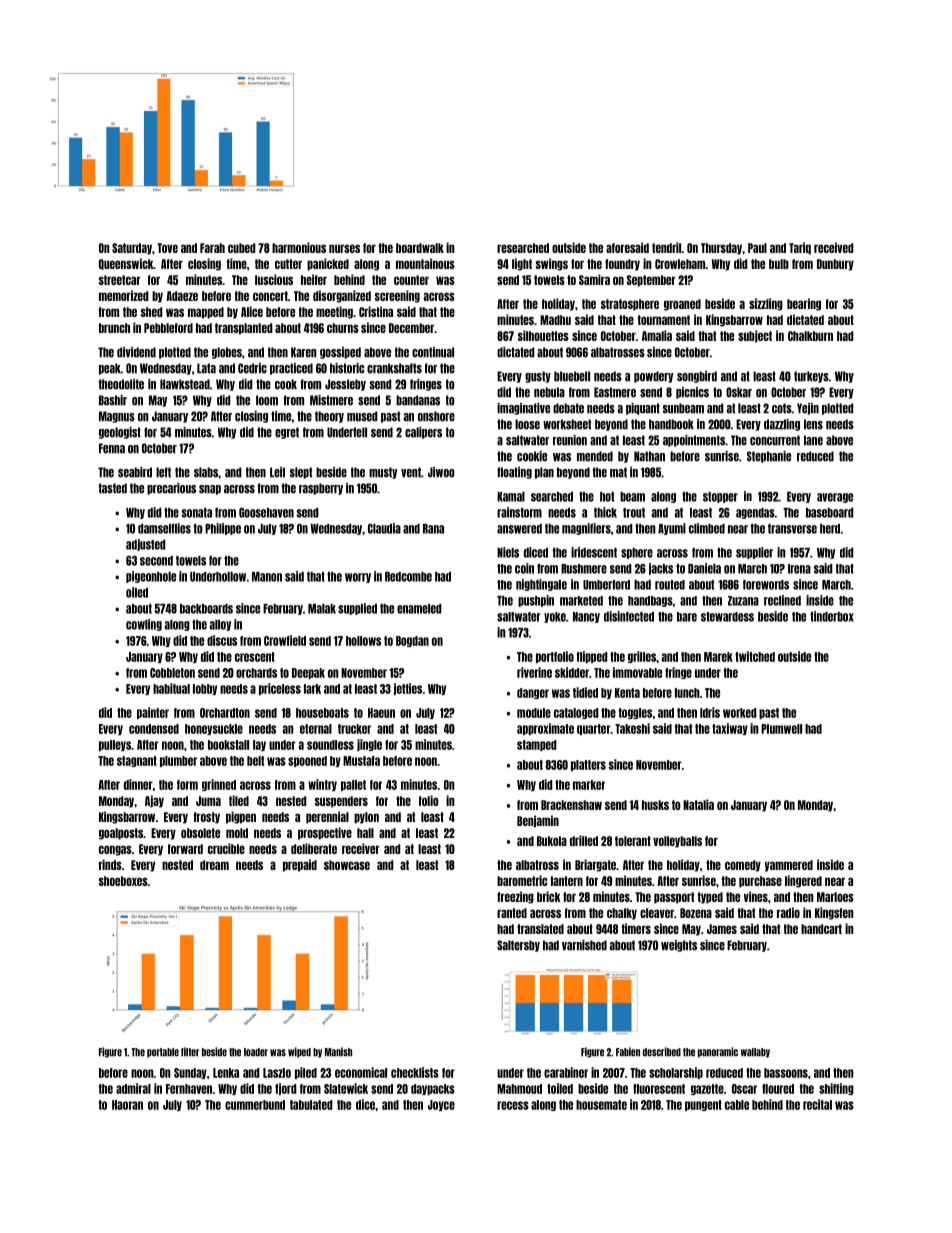 The width and height of the screenshot is (952, 1233). Describe the element at coordinates (513, 1105) in the screenshot. I see `recess` at that location.
